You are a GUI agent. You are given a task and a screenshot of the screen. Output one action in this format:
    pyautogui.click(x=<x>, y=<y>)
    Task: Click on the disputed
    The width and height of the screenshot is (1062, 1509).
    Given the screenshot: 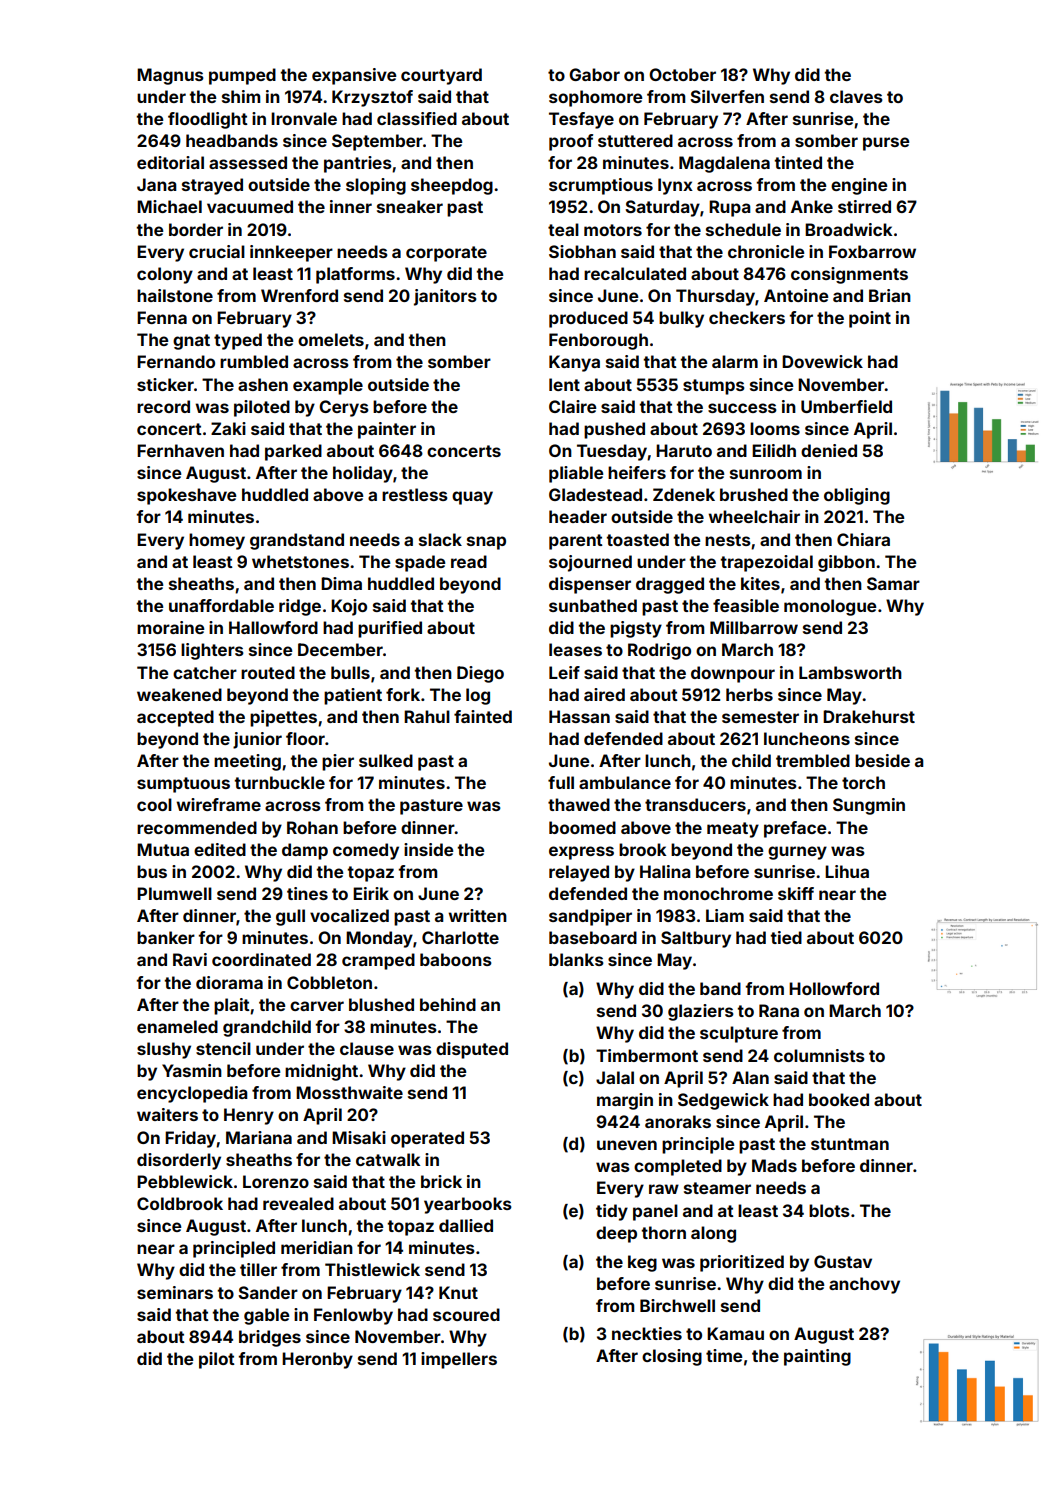 What is the action you would take?
    pyautogui.click(x=472, y=1050)
